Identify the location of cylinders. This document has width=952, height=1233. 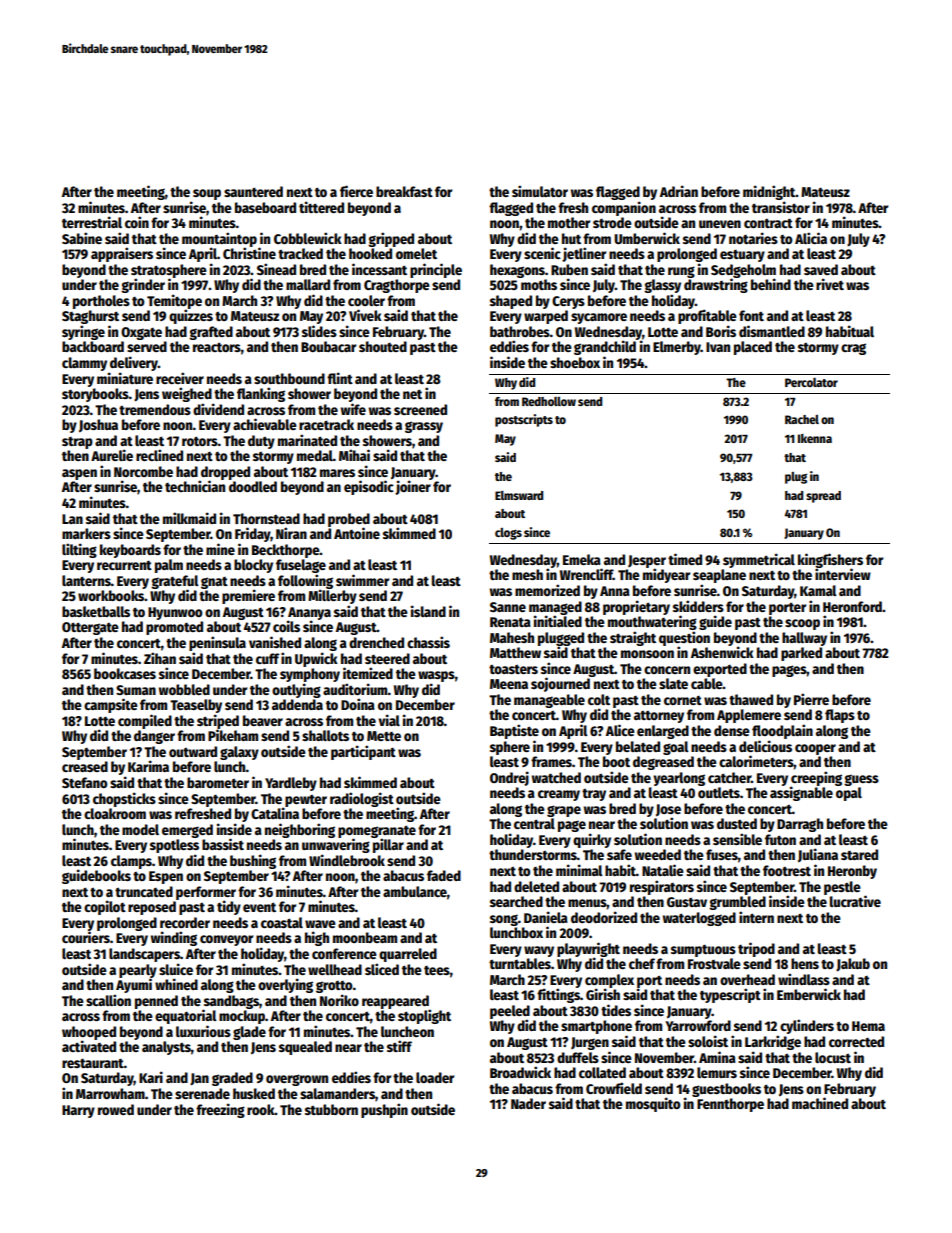
(807, 1026).
